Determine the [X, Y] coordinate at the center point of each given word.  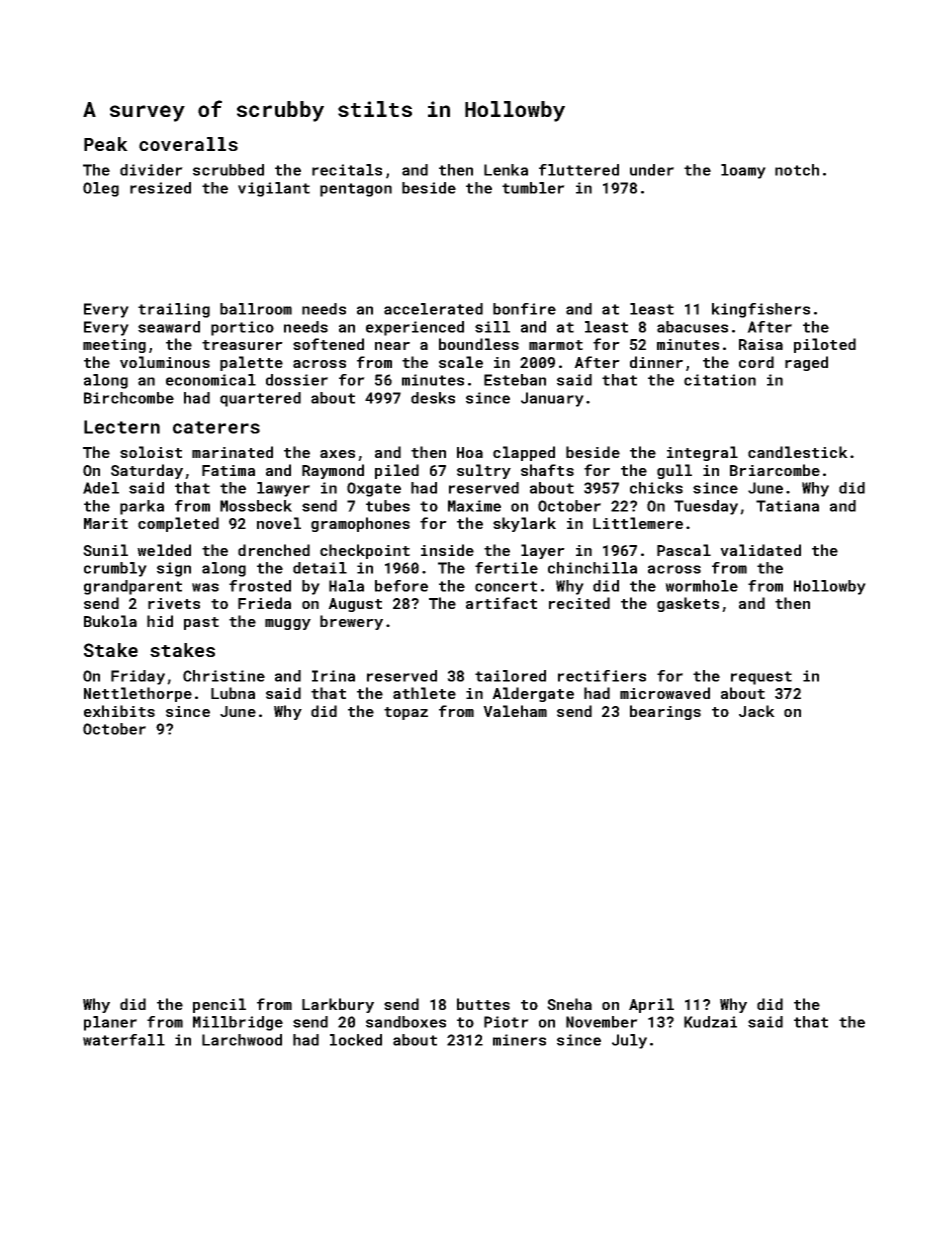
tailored [510, 676]
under [652, 170]
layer [543, 551]
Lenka [506, 170]
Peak [106, 144]
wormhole [701, 586]
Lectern [122, 427]
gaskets [688, 604]
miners [519, 1040]
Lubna [233, 693]
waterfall [124, 1040]
